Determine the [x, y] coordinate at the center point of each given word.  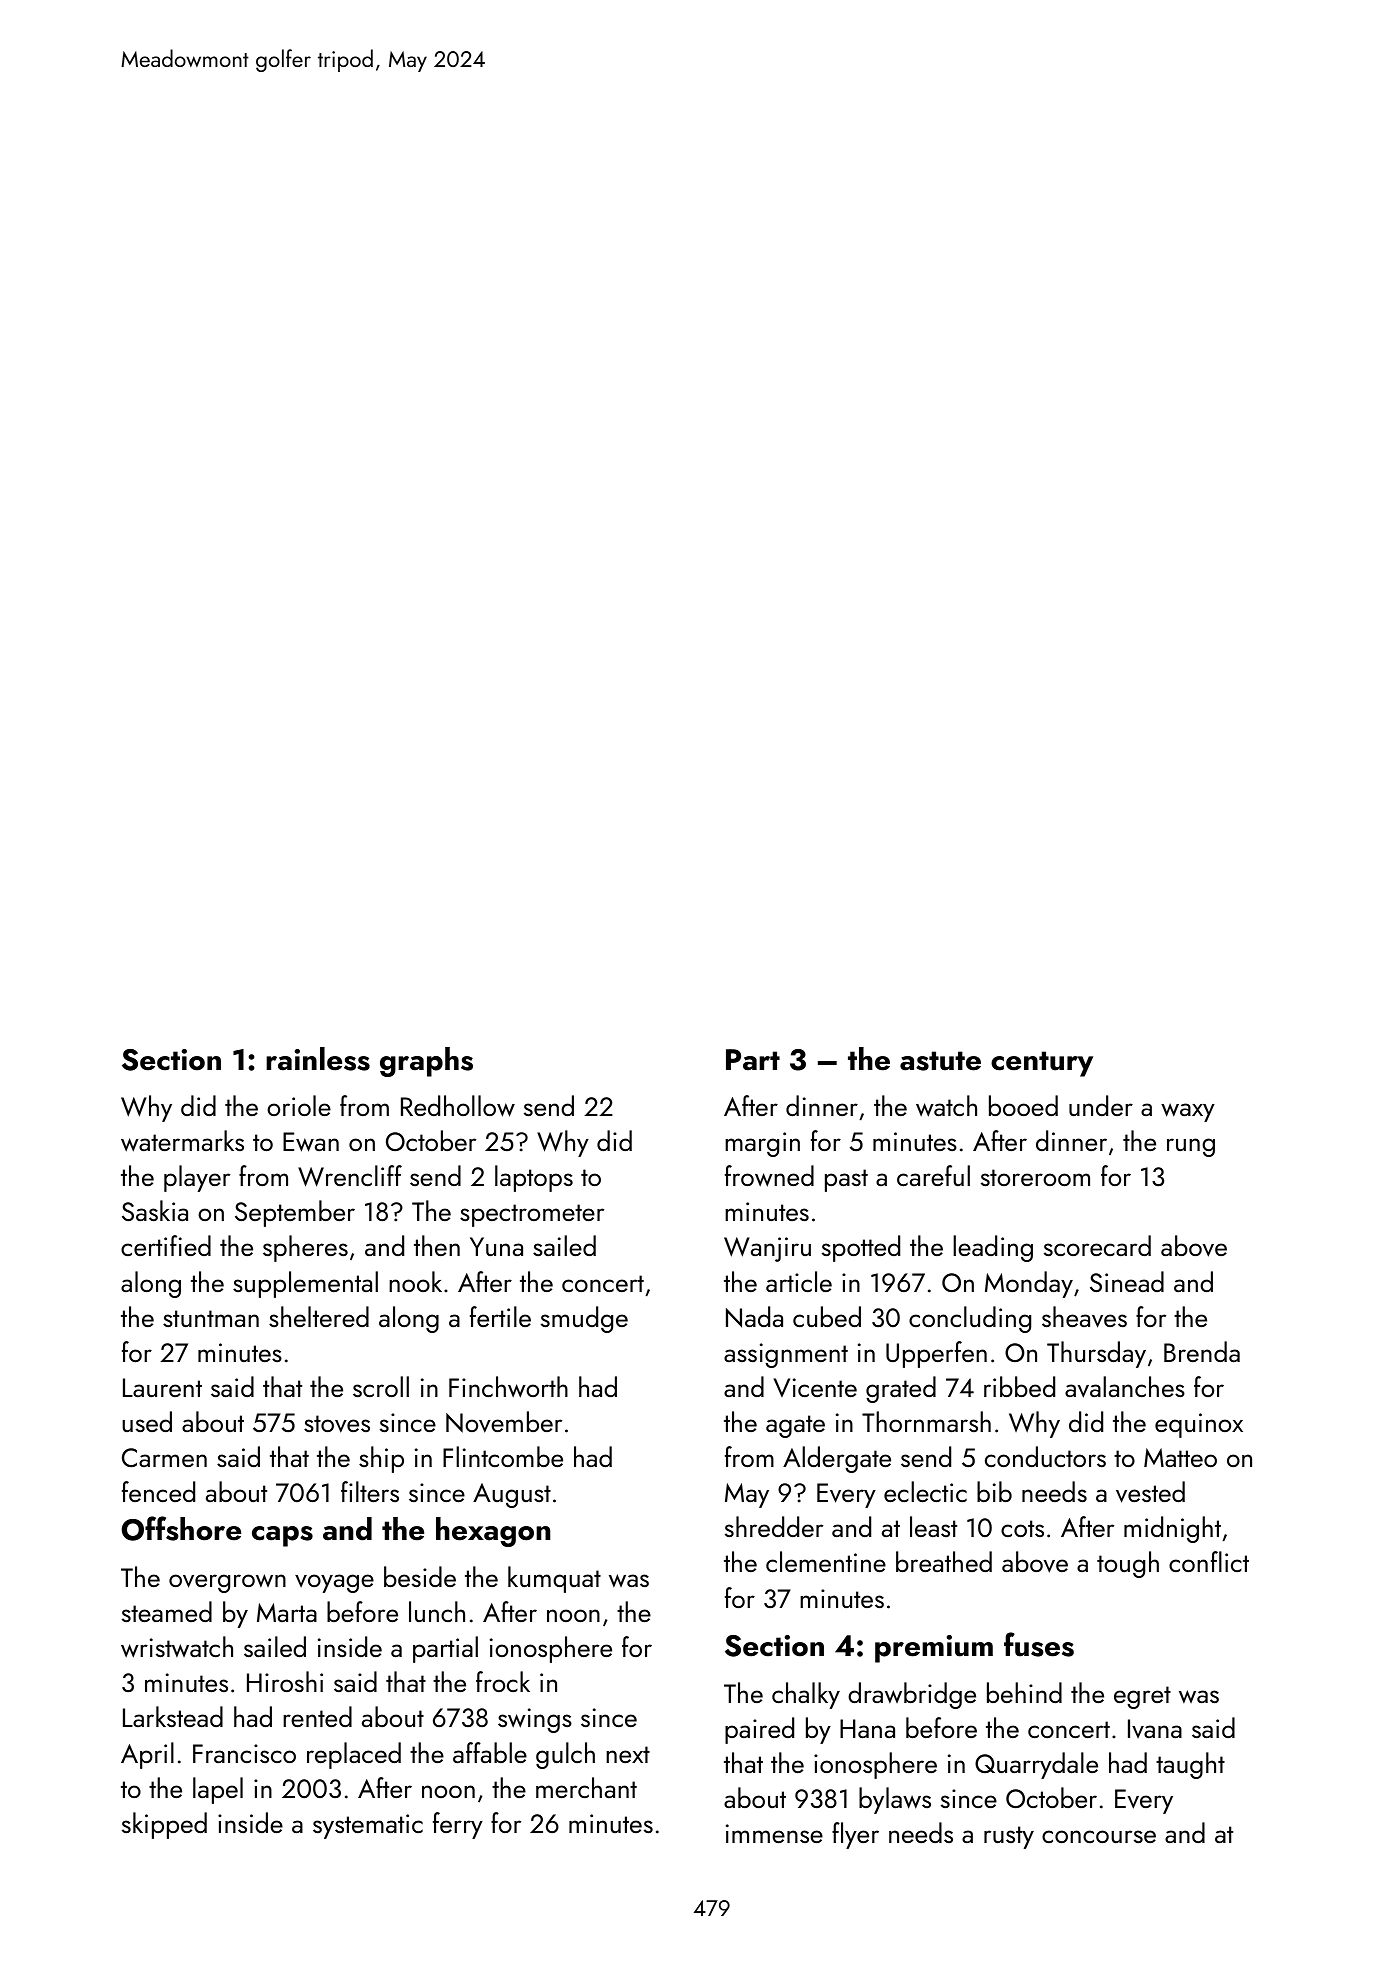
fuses [1039, 1644]
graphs [426, 1062]
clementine [826, 1561]
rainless [318, 1059]
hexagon [493, 1532]
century [1042, 1064]
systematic [368, 1826]
